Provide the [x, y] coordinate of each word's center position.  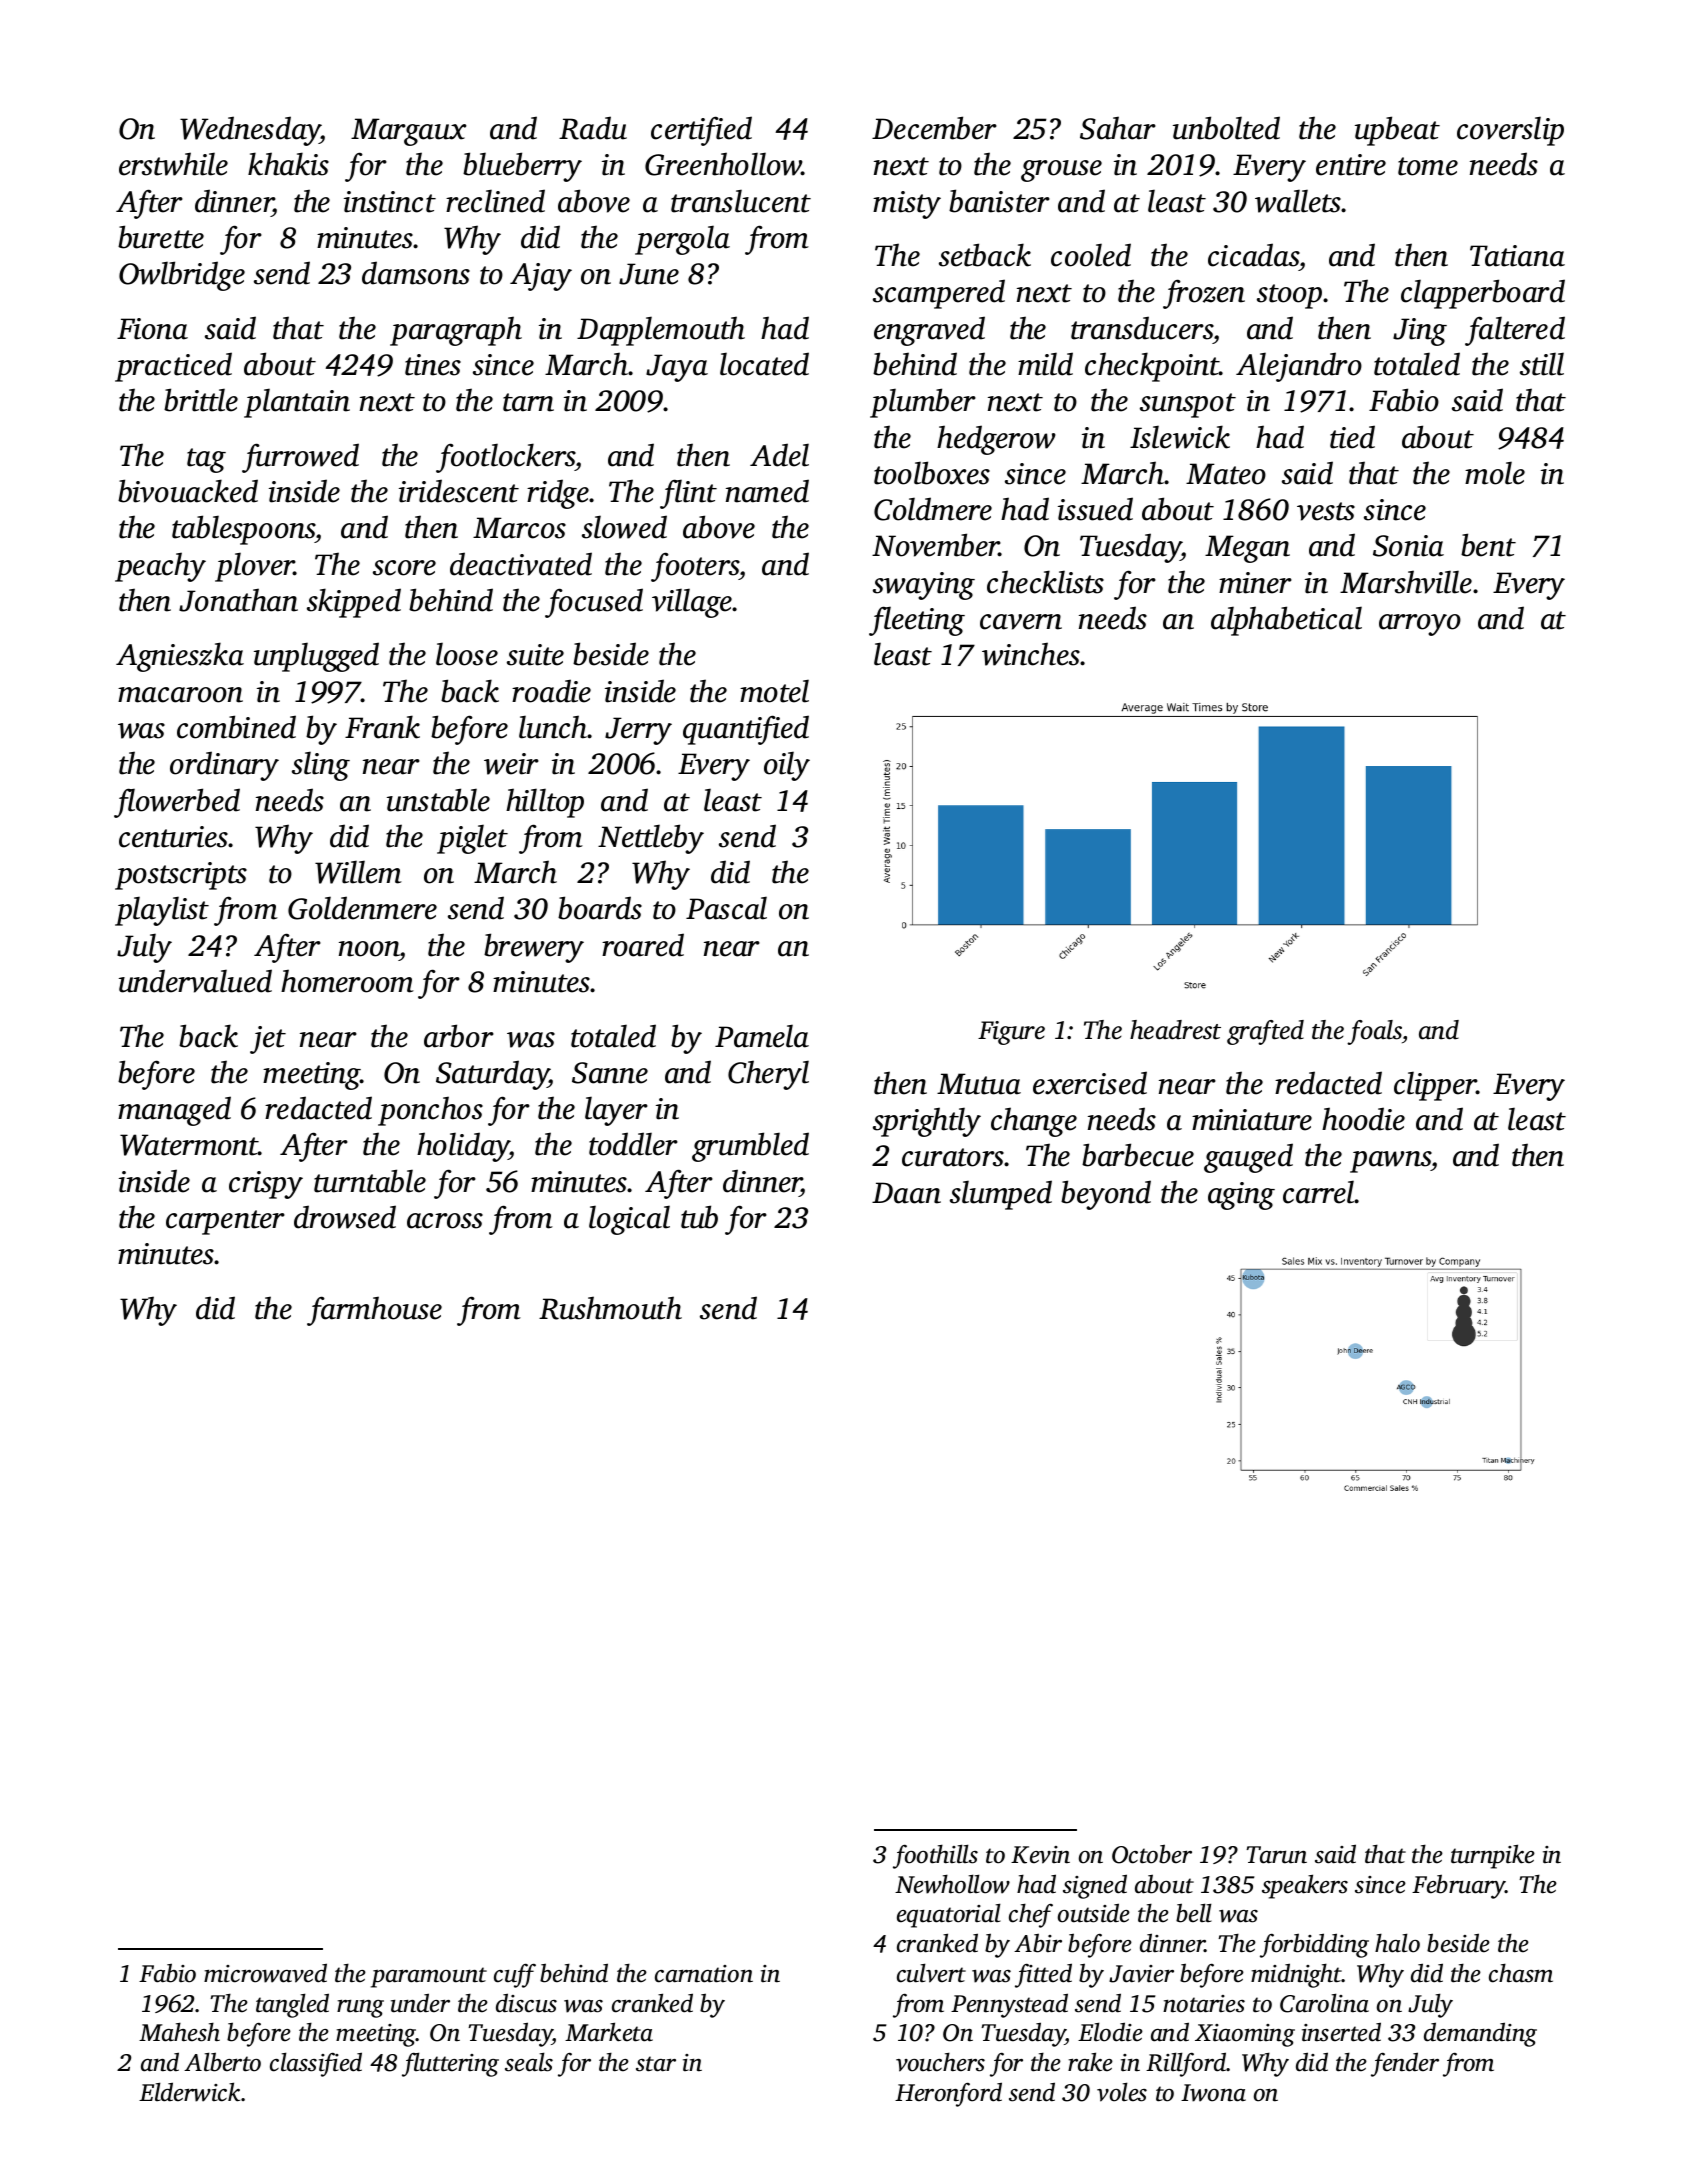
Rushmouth [610, 1308]
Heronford [948, 2094]
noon [369, 949]
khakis [288, 164]
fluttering [450, 2064]
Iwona [1213, 2093]
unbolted [1226, 128]
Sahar [1118, 128]
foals [1374, 1032]
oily [787, 766]
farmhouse [374, 1311]
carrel [1319, 1192]
